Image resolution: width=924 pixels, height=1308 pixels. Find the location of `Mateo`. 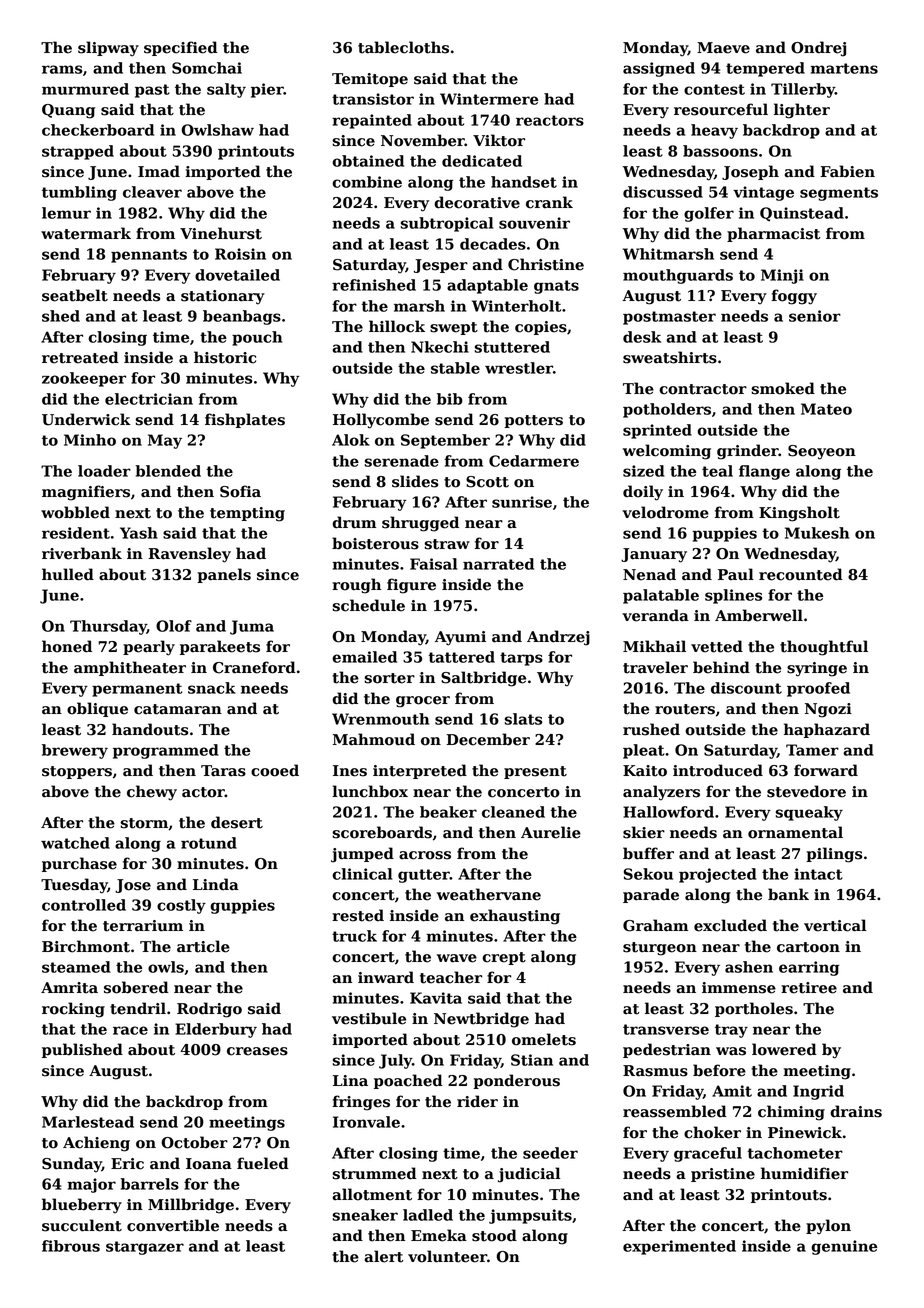

Mateo is located at coordinates (826, 409).
